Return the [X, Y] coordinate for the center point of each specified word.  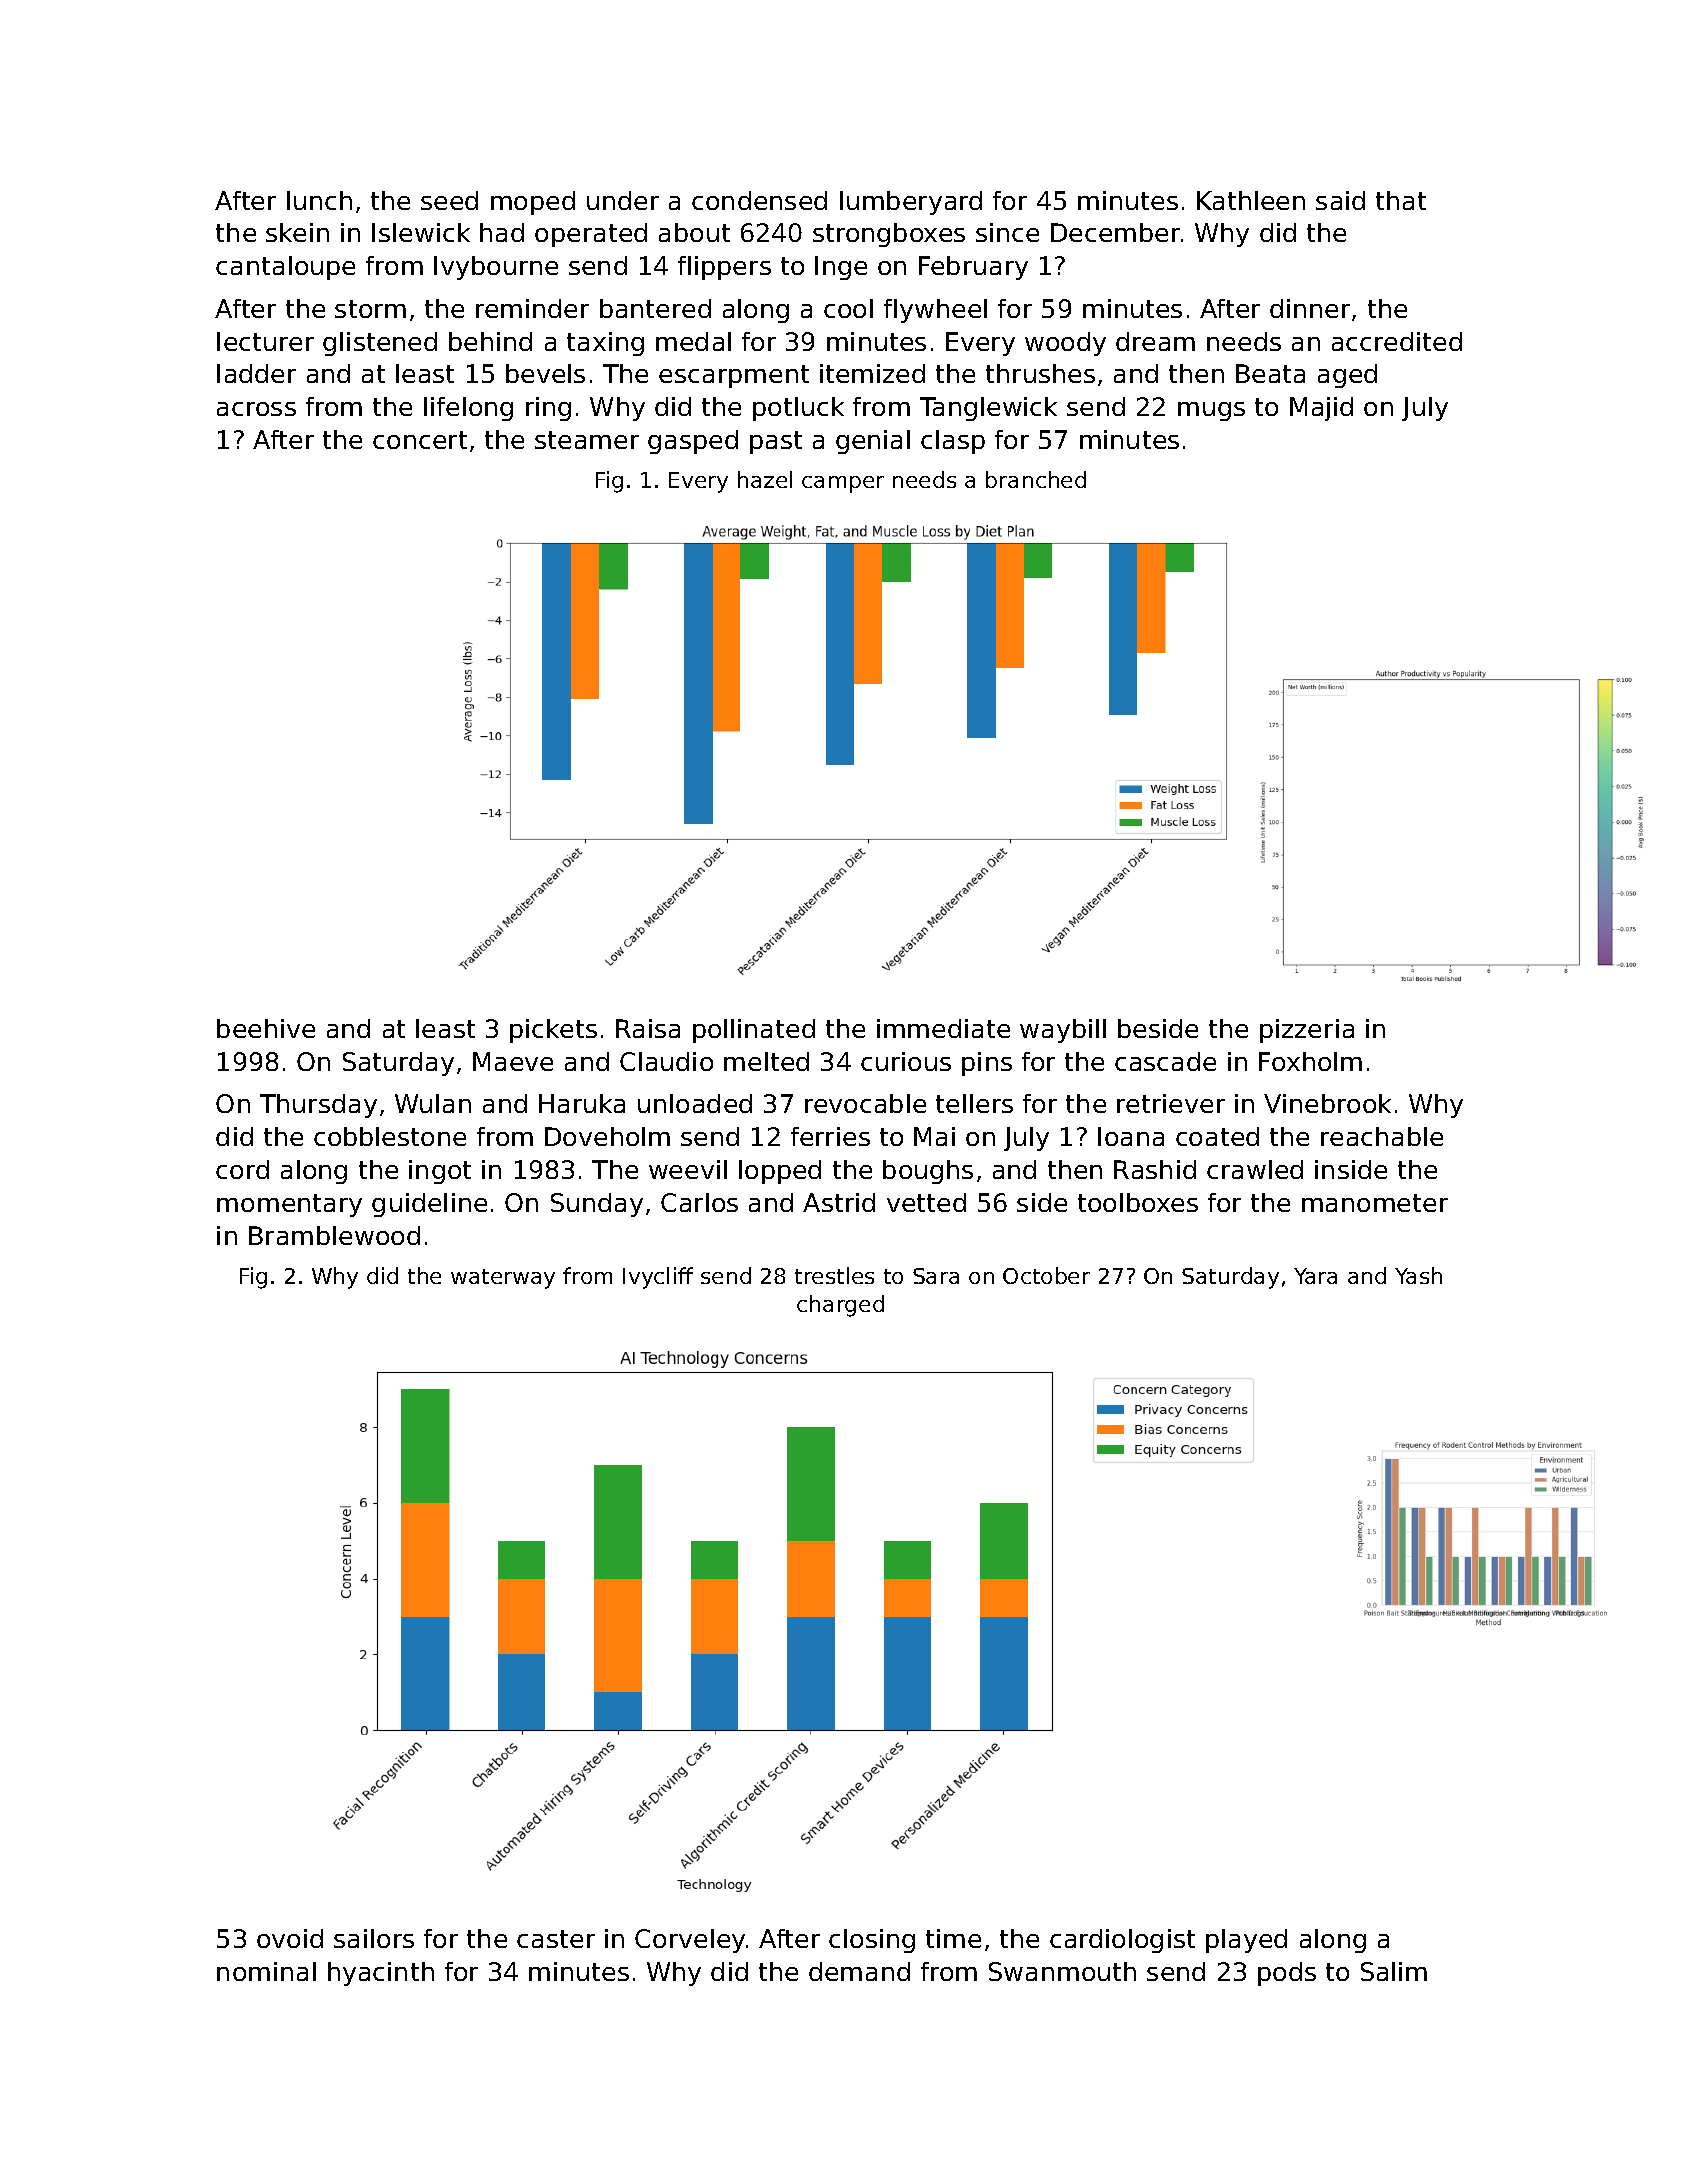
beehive [266, 1028]
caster [556, 1939]
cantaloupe [285, 268]
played [1246, 1941]
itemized [872, 373]
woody [1065, 344]
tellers [974, 1103]
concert [420, 440]
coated [1217, 1136]
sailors [374, 1938]
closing [872, 1941]
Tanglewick [988, 409]
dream [1155, 341]
